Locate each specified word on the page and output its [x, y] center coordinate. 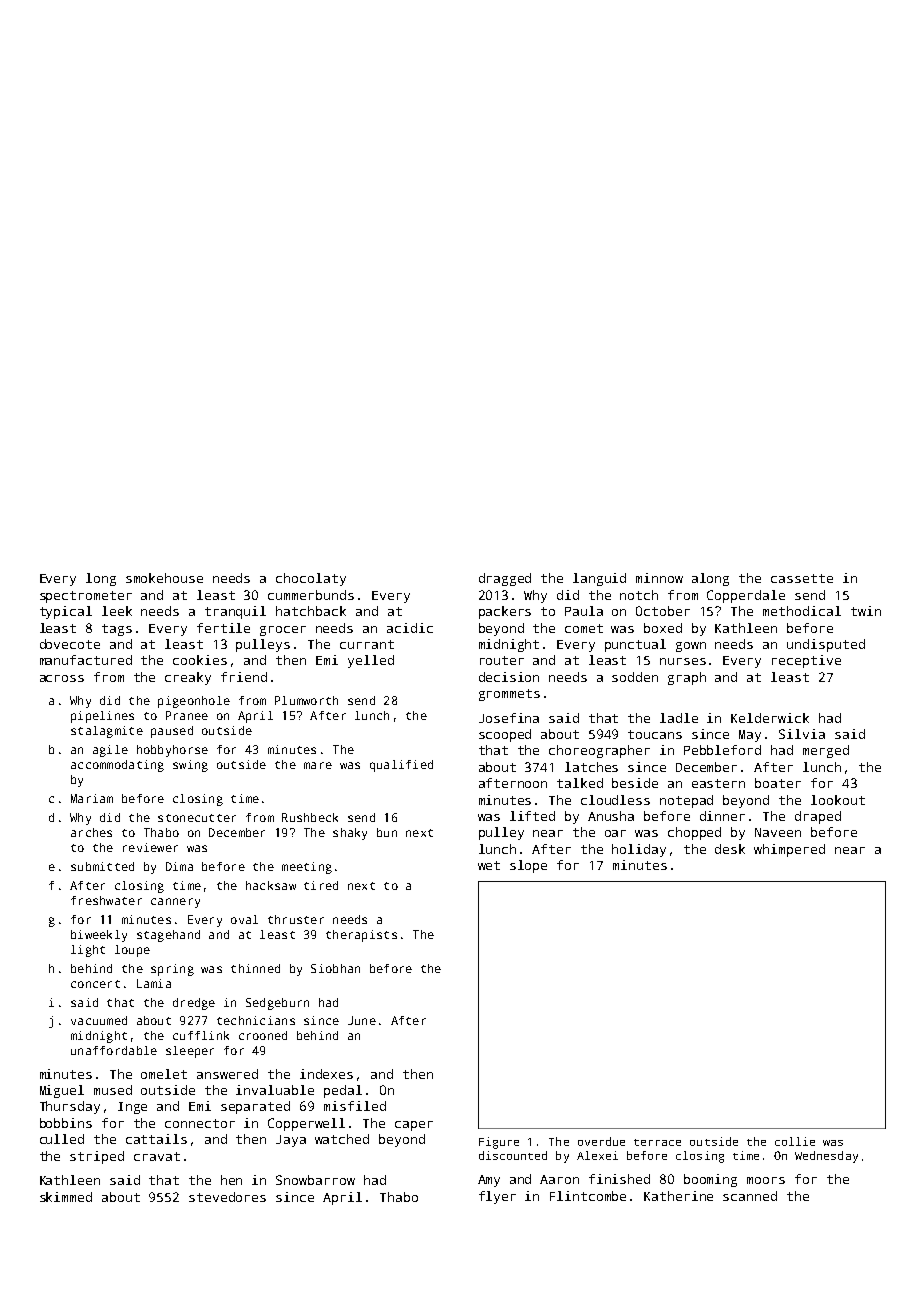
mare [318, 765]
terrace [657, 1142]
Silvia [802, 734]
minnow [659, 578]
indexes [326, 1074]
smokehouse [164, 578]
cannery [175, 903]
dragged [505, 579]
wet [489, 865]
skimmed [66, 1197]
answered [227, 1074]
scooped [505, 735]
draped [818, 817]
